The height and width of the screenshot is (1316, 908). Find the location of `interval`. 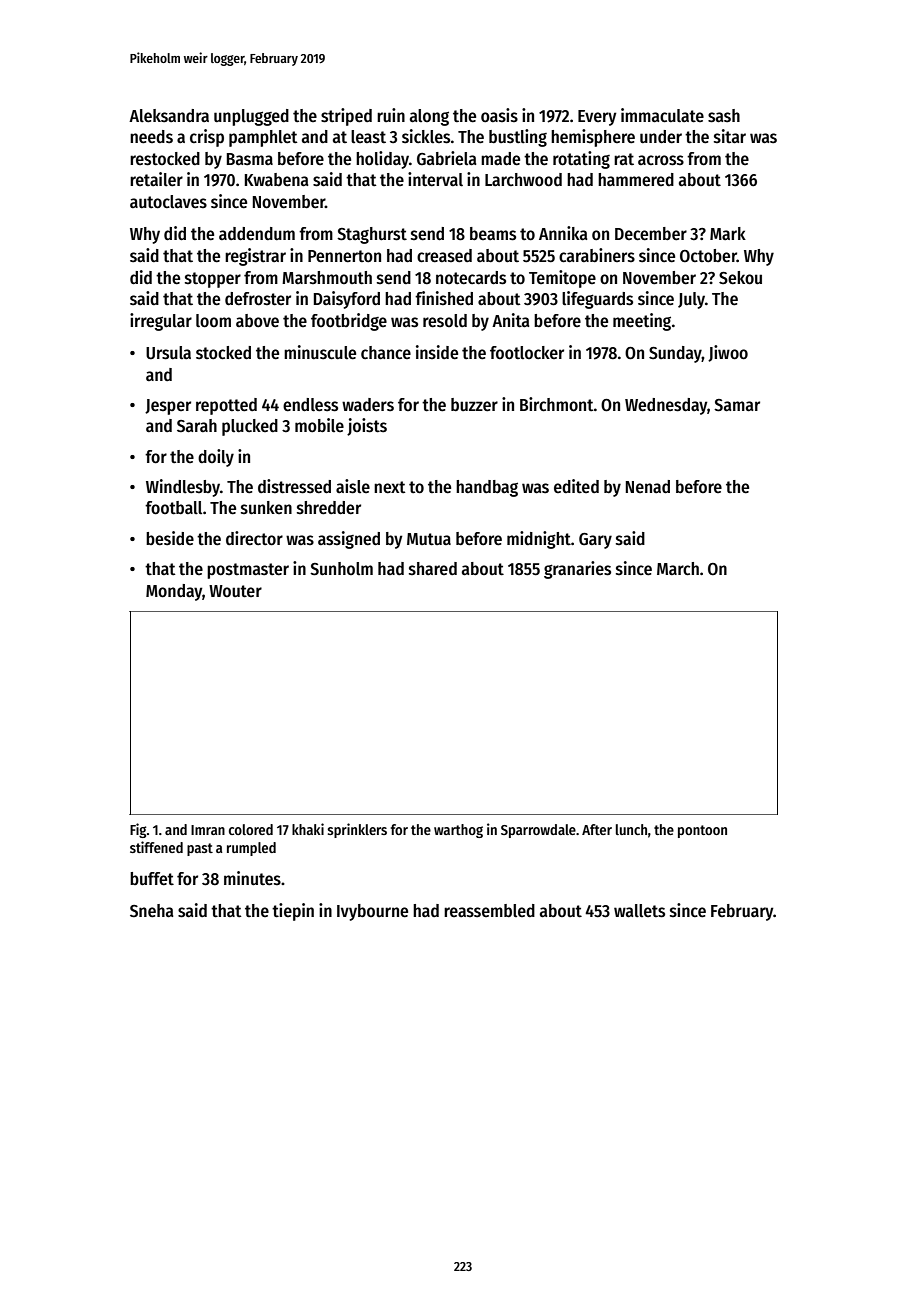

interval is located at coordinates (435, 179).
